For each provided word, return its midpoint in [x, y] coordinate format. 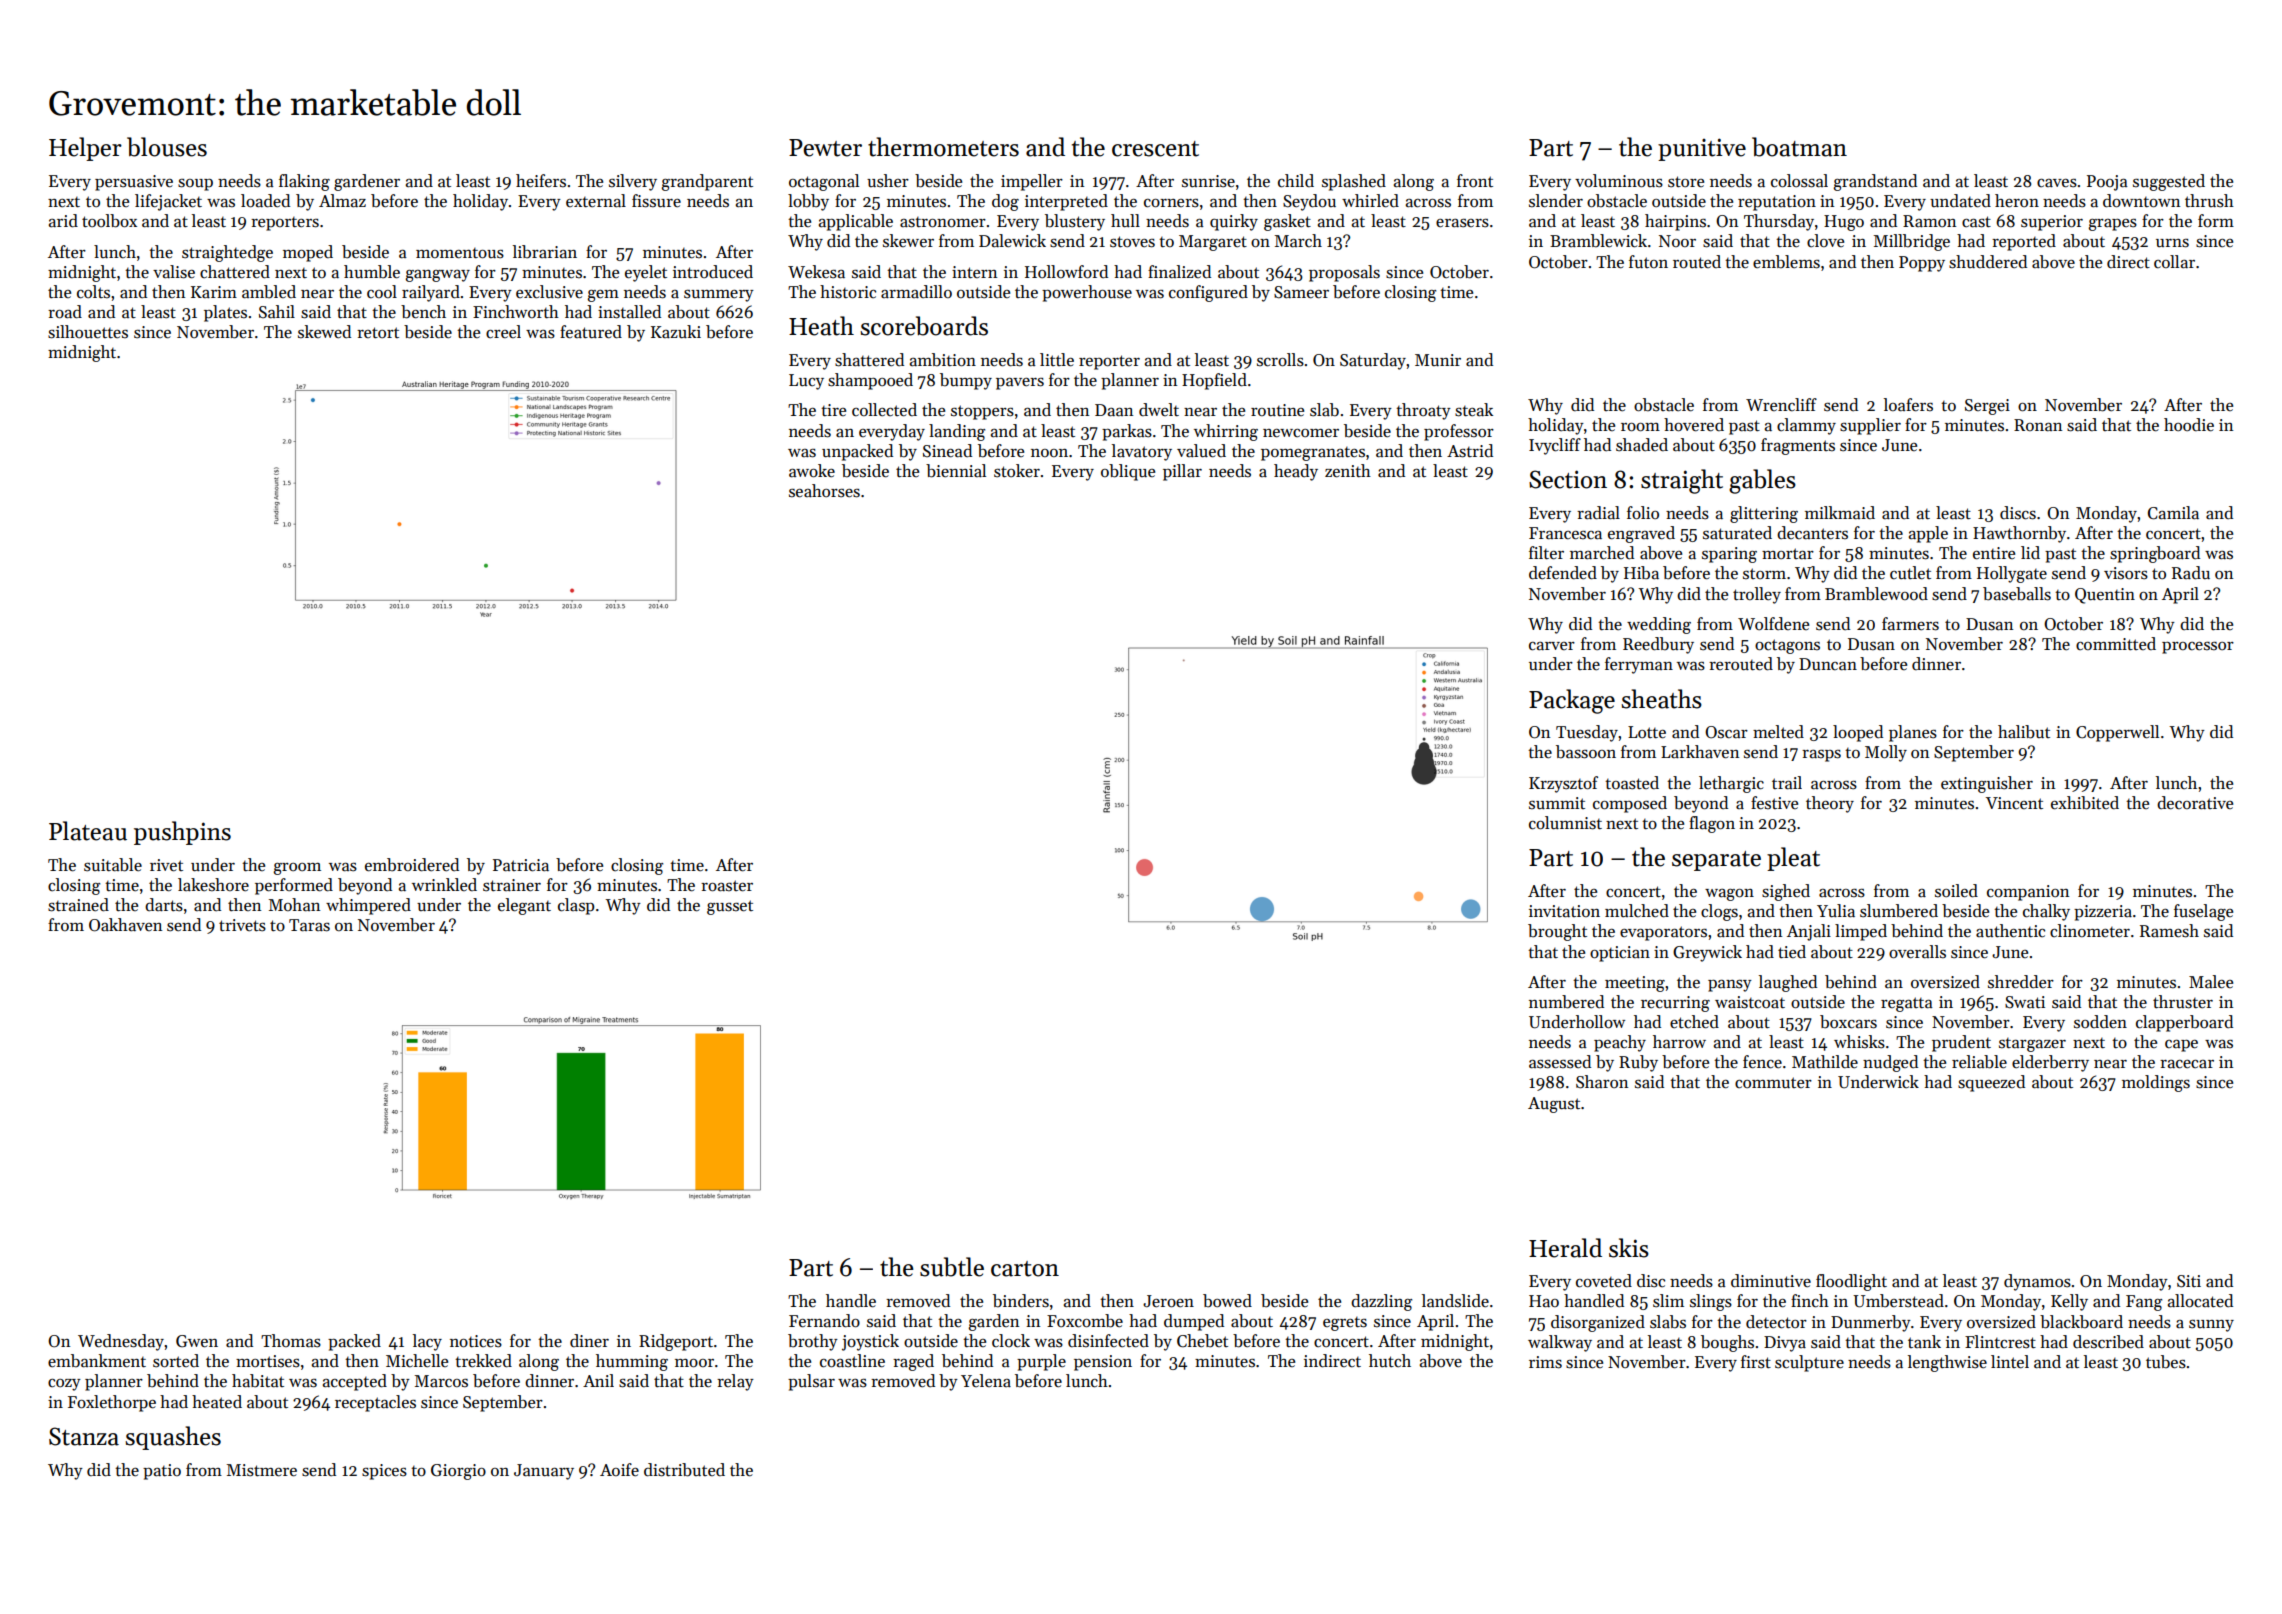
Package [1572, 701]
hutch [1390, 1361]
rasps [1821, 756]
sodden [2100, 1022]
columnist [1565, 823]
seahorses [824, 491]
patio [162, 1472]
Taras [309, 925]
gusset [730, 907]
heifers [541, 181]
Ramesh [2169, 931]
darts [164, 905]
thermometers [943, 147]
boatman [1799, 147]
